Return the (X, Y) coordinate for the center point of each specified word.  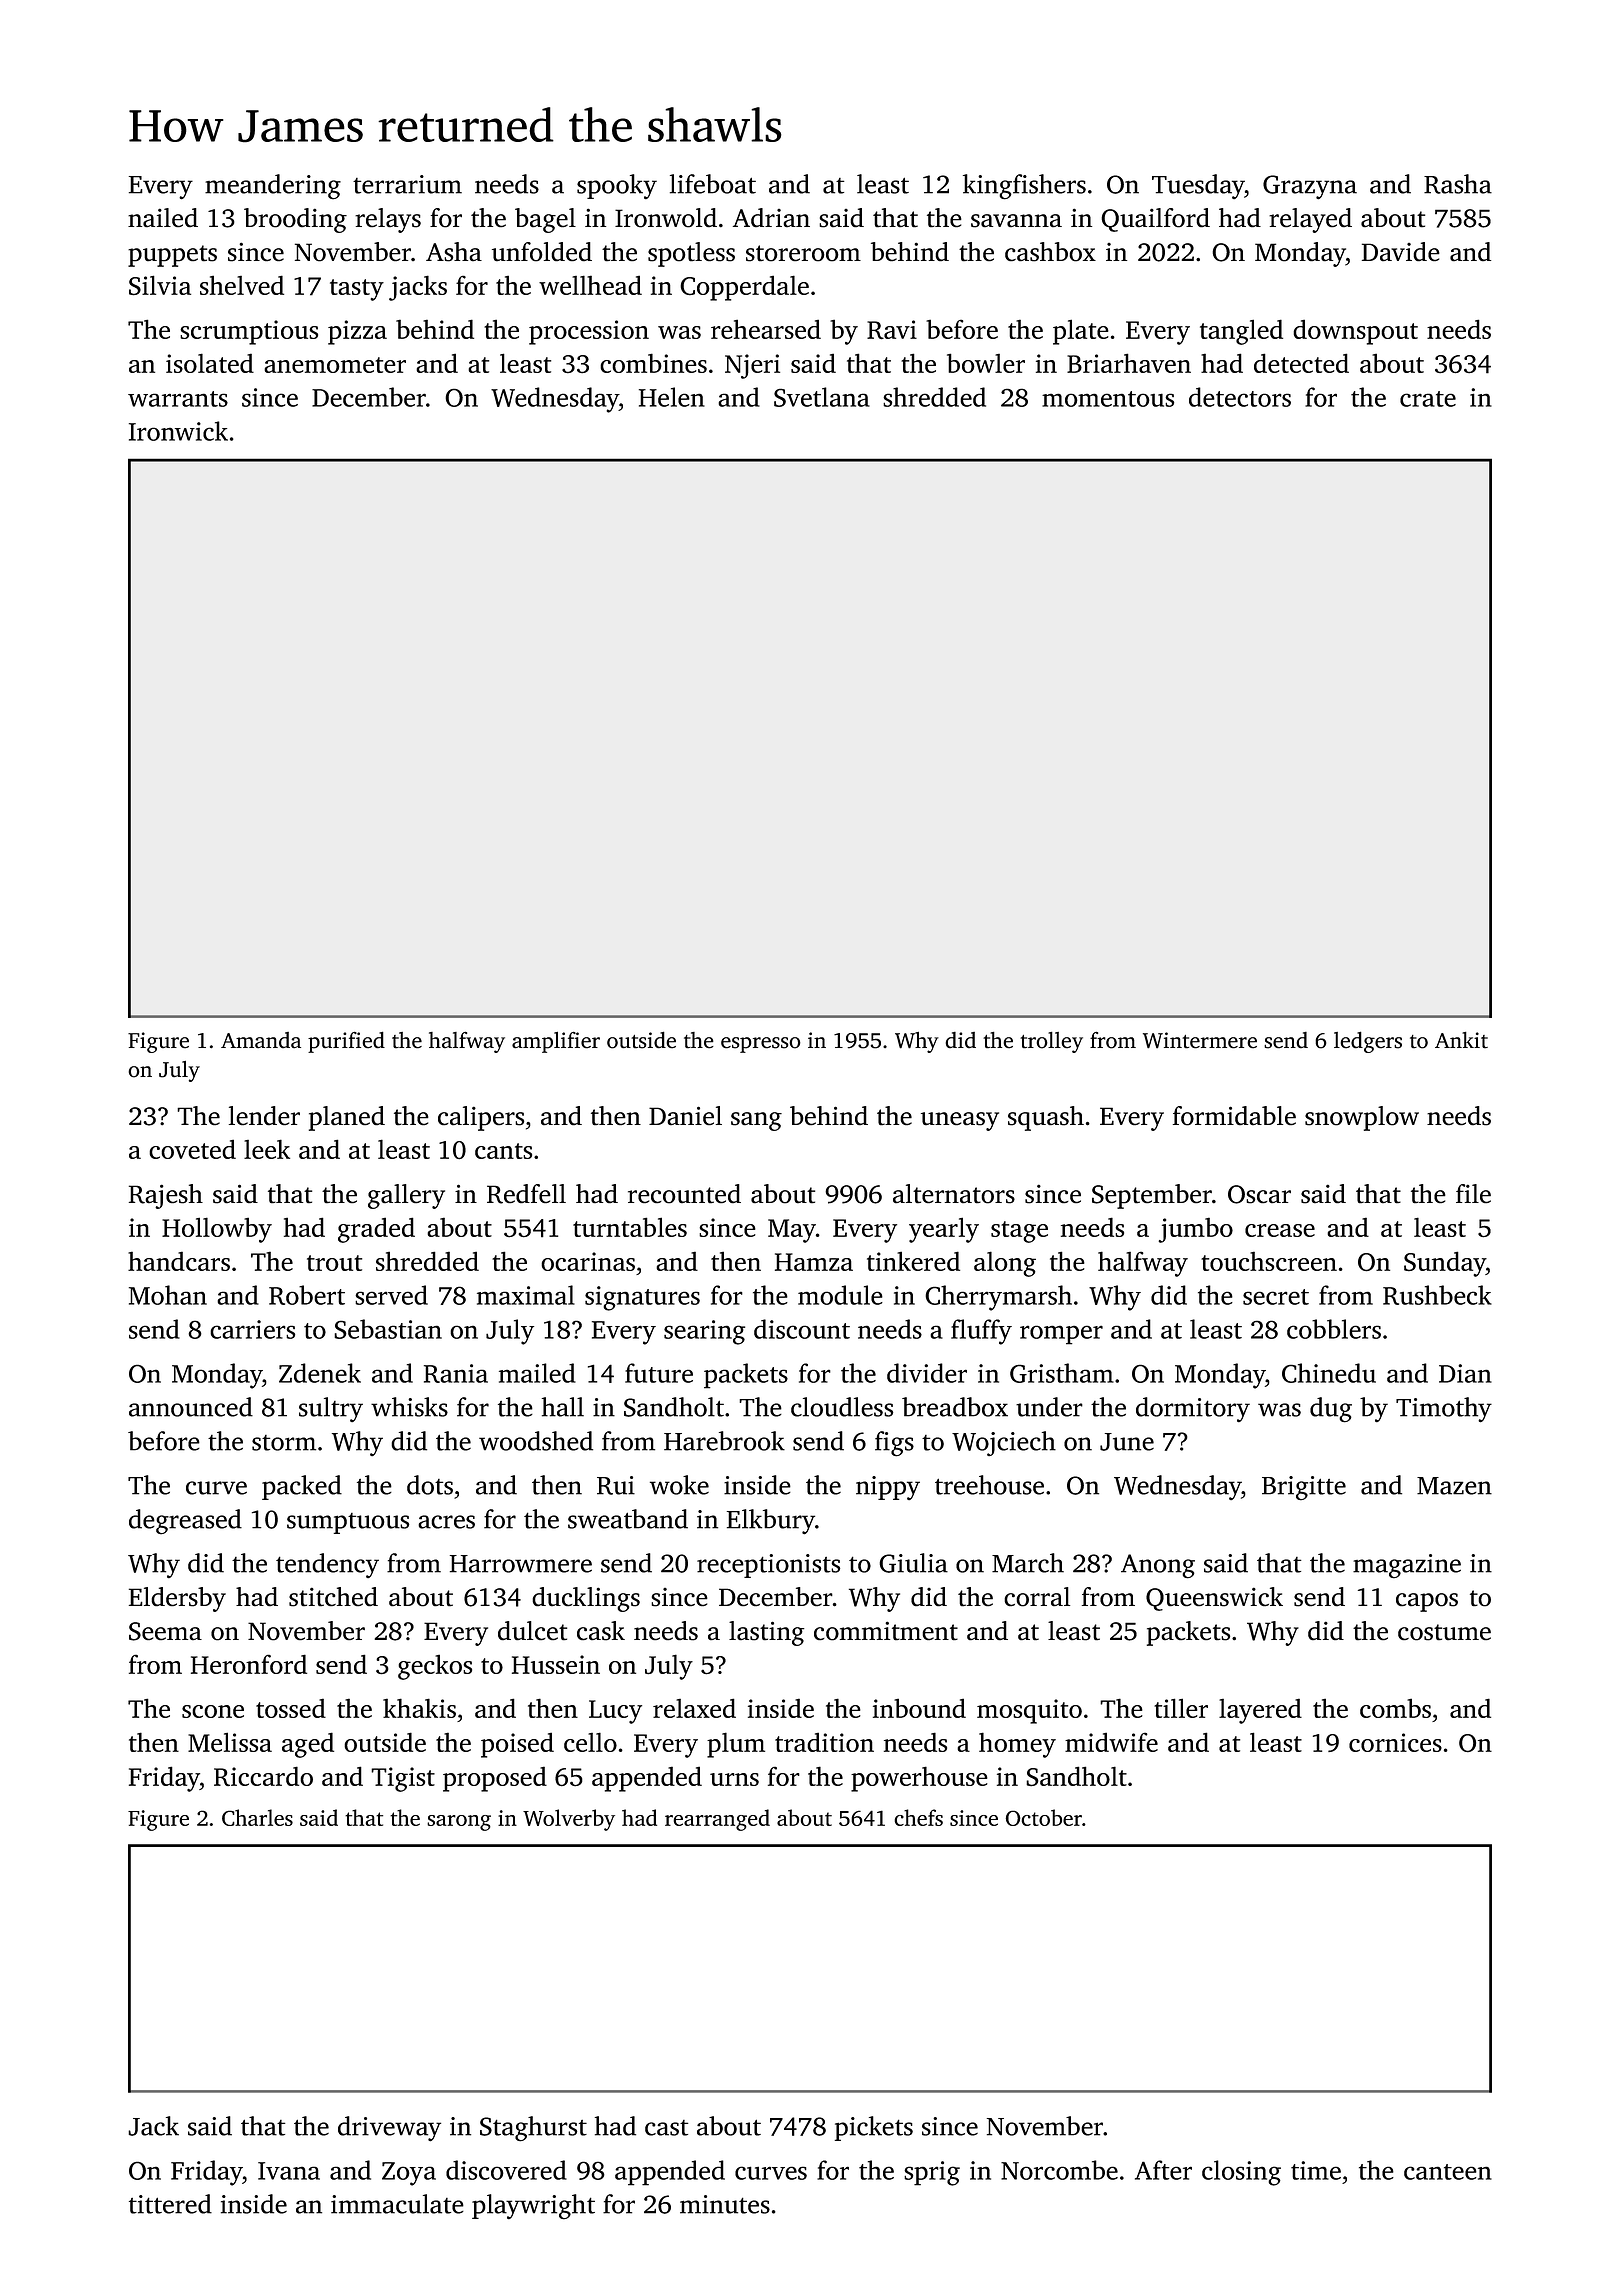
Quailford (1155, 220)
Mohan (168, 1295)
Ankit (1461, 1040)
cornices (1395, 1742)
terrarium (407, 184)
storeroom (803, 253)
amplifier (556, 1042)
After (1163, 2170)
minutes (725, 2204)
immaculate (397, 2204)
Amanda (261, 1040)
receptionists (768, 1566)
